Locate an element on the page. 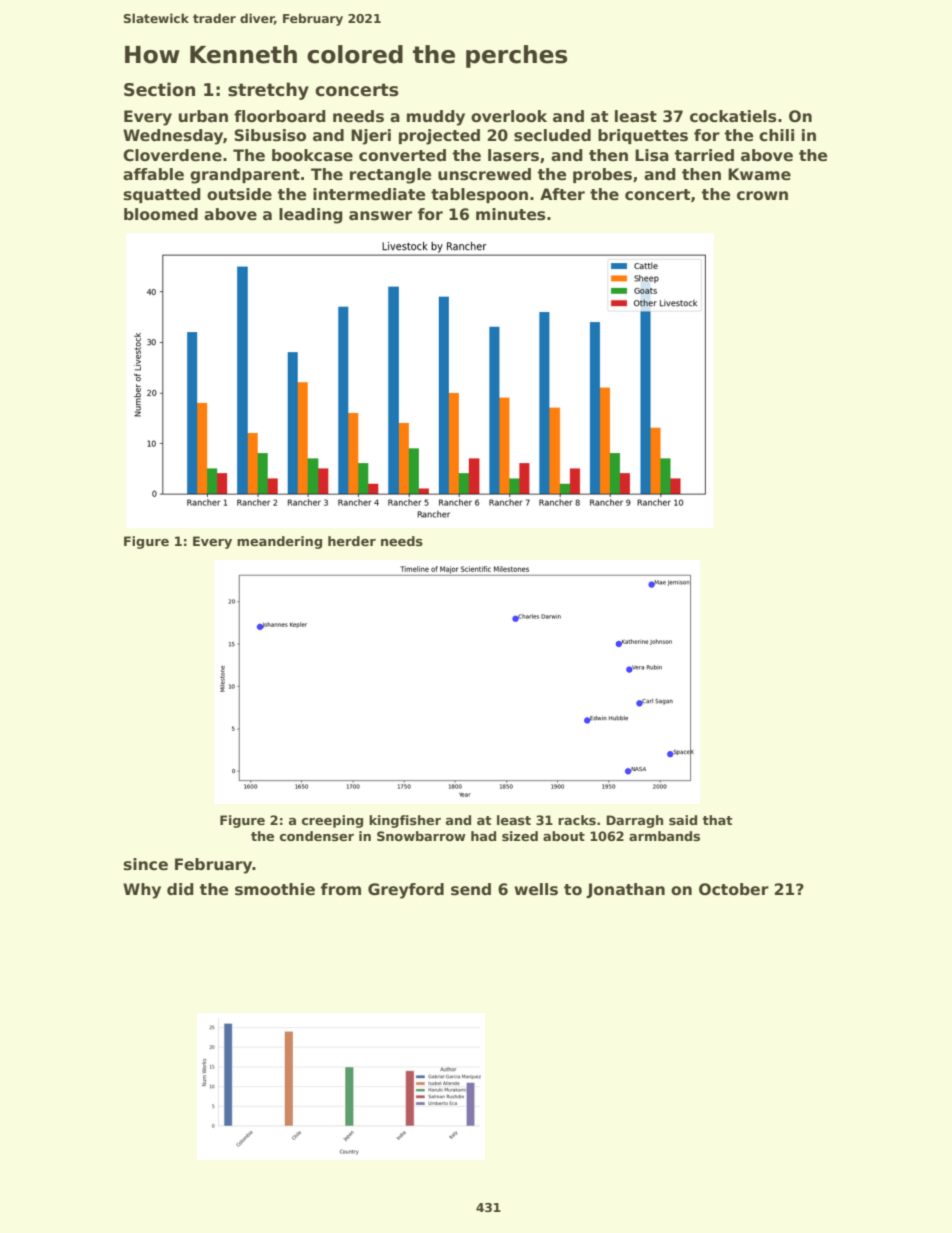  kingfisher is located at coordinates (405, 821).
